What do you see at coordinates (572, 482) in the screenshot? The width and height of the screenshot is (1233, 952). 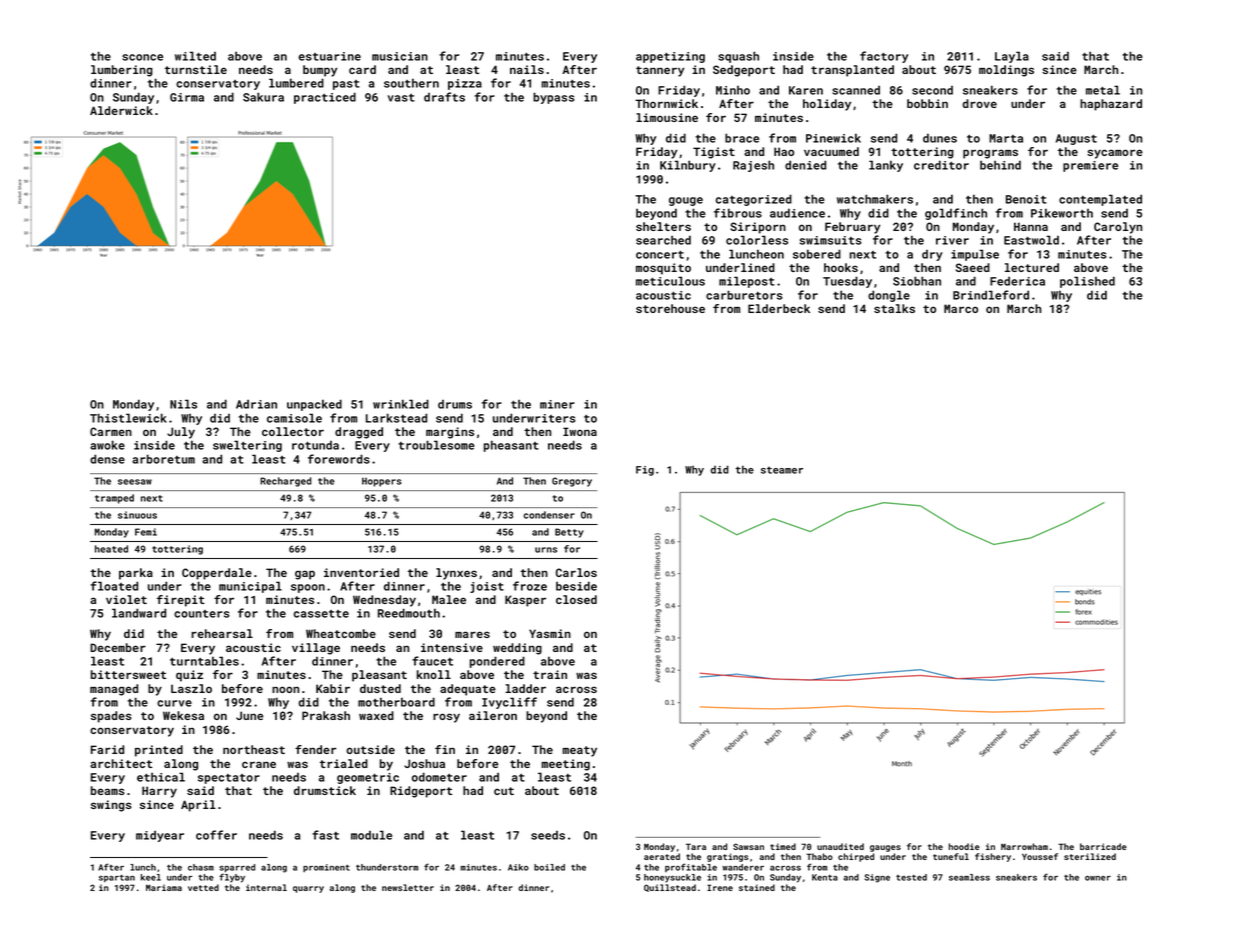 I see `Gregory` at bounding box center [572, 482].
